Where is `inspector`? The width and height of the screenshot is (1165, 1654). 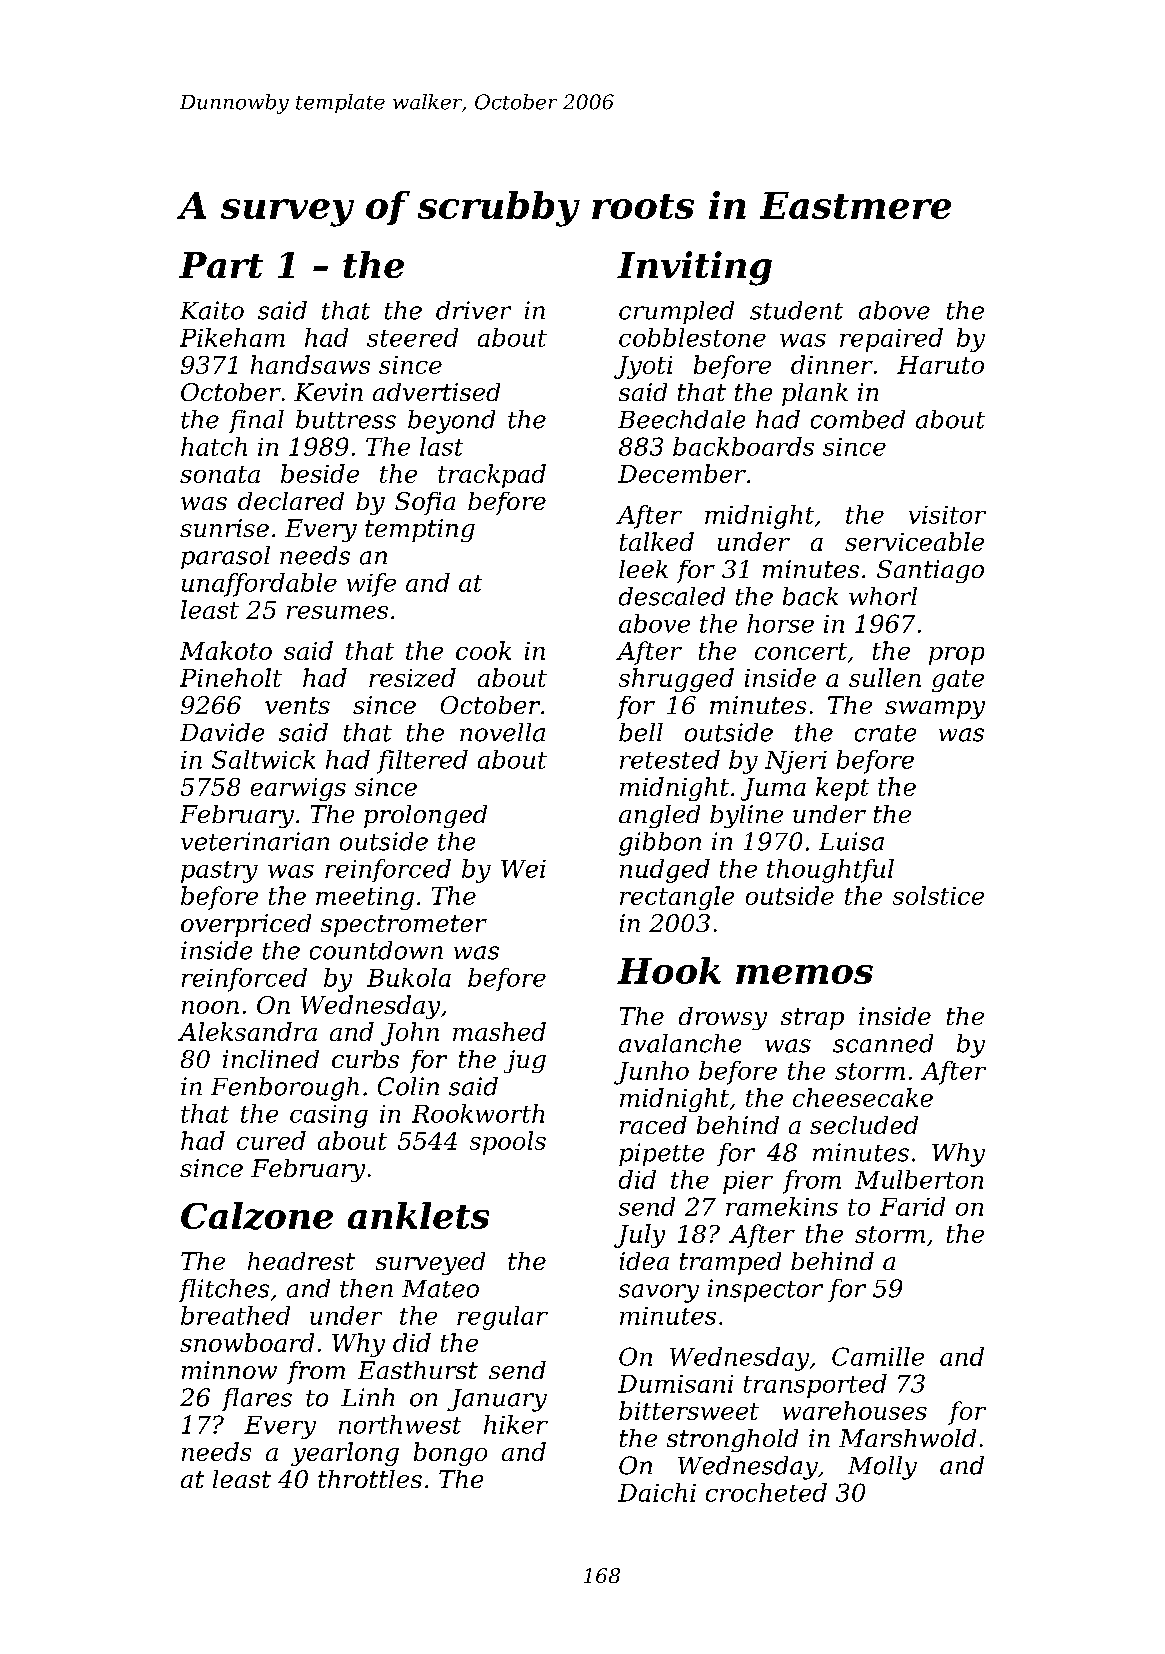 inspector is located at coordinates (765, 1290).
